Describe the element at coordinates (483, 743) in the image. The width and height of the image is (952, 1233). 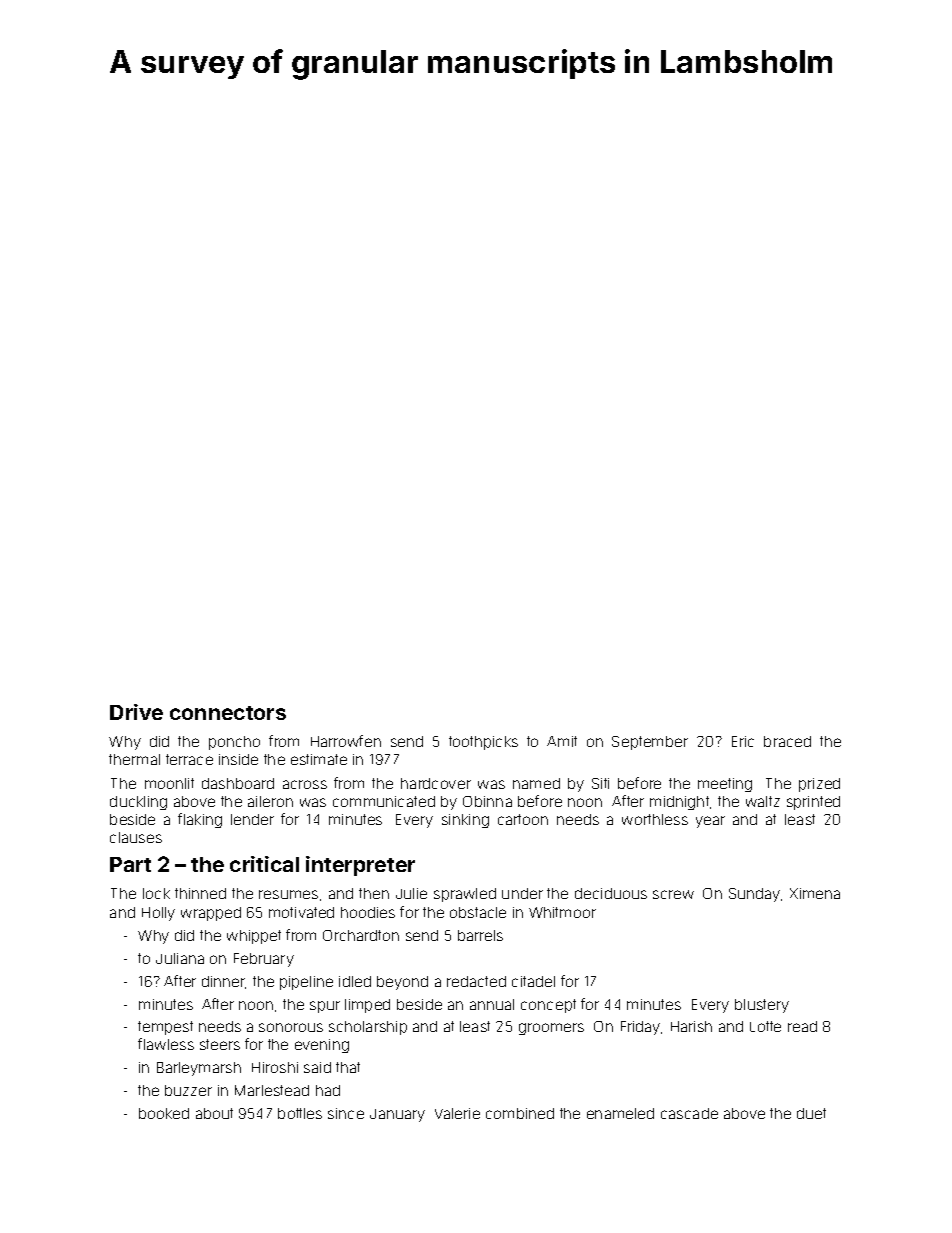
I see `toothpicks` at that location.
